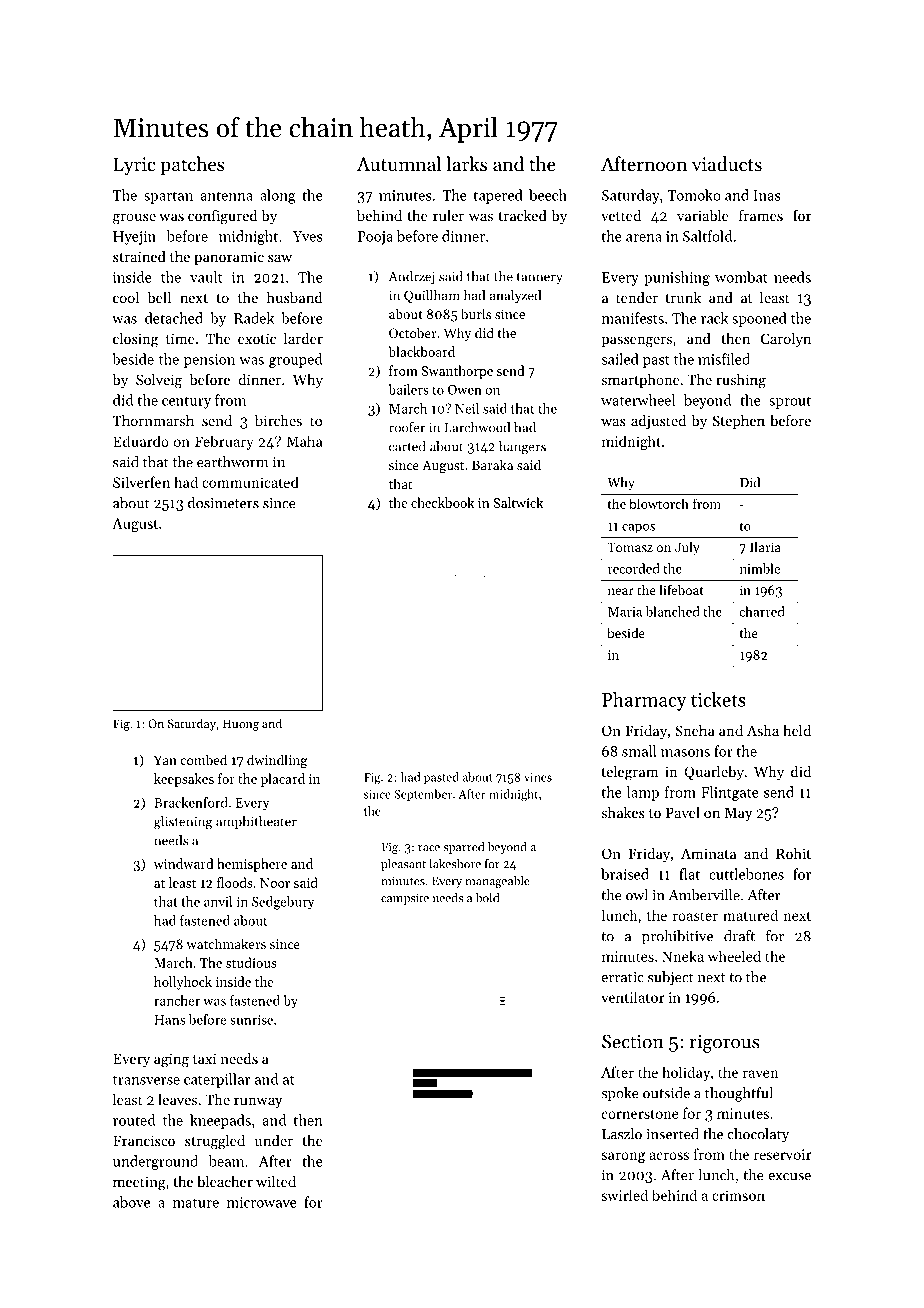 The height and width of the screenshot is (1308, 924). I want to click on microwave, so click(262, 1202).
